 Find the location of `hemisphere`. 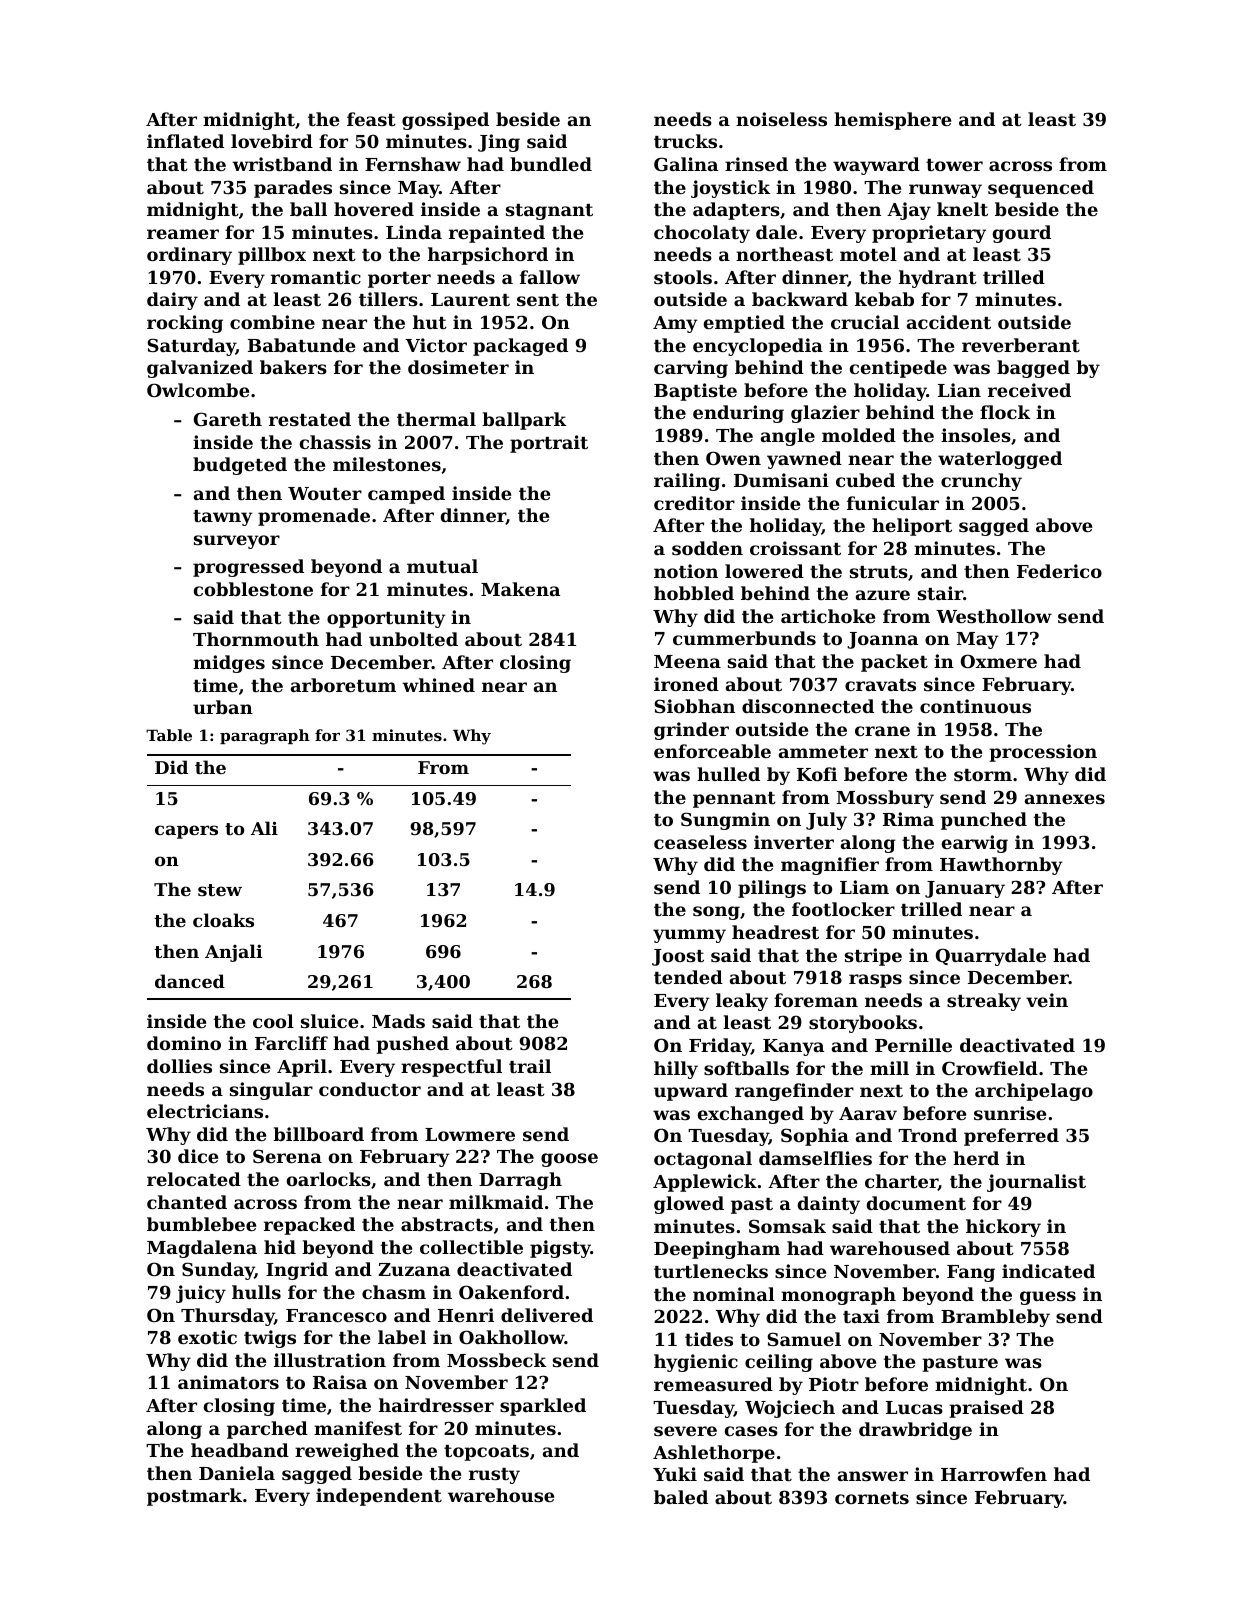

hemisphere is located at coordinates (892, 121).
